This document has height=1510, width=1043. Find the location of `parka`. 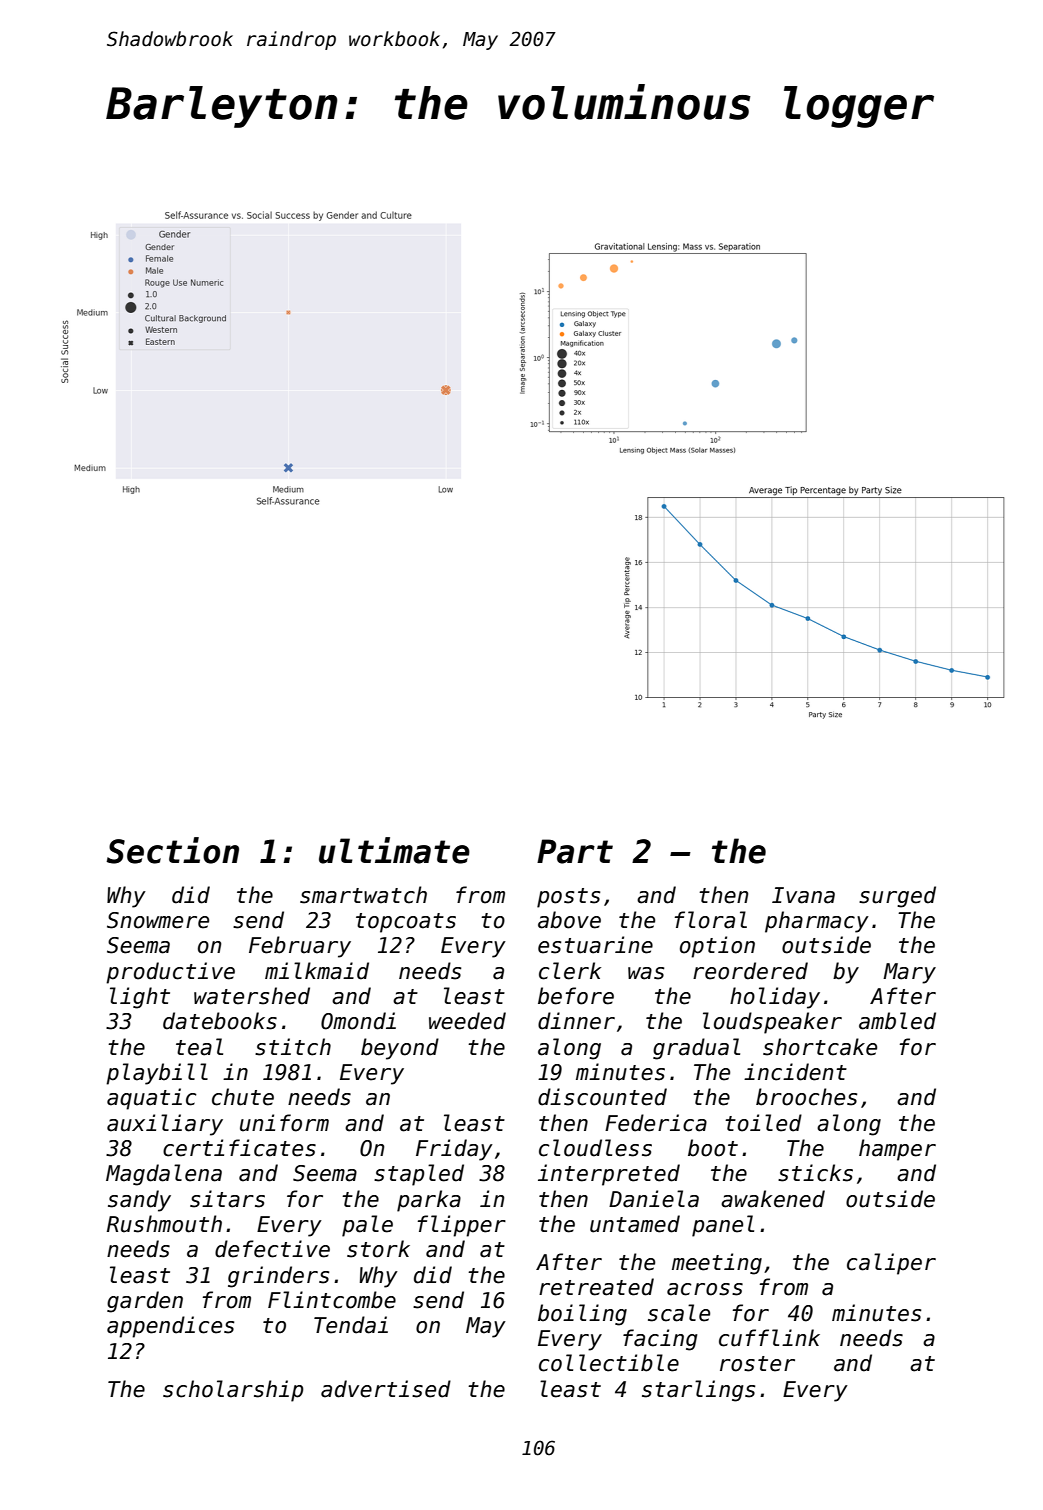

parka is located at coordinates (429, 1201).
